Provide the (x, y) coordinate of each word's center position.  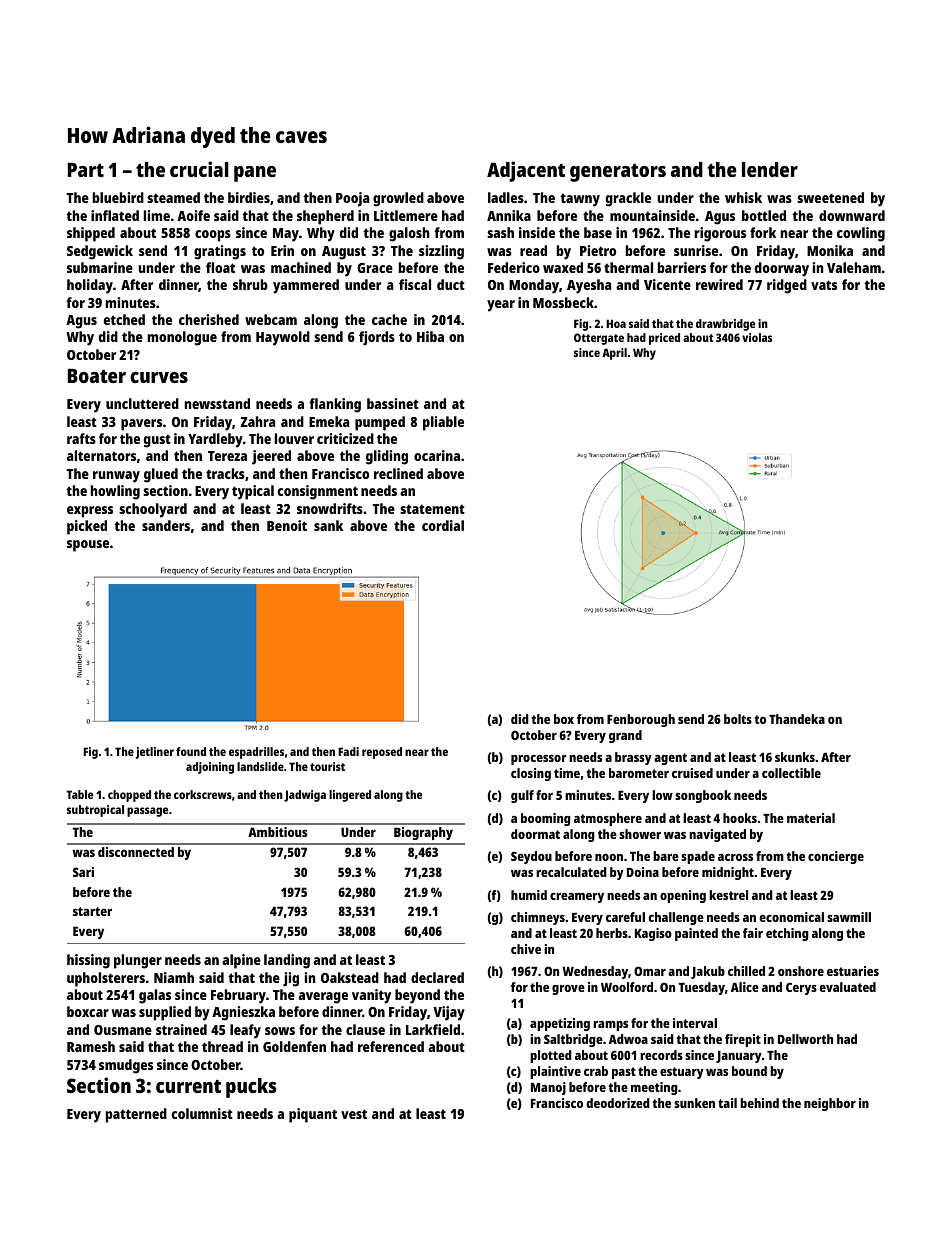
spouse (88, 546)
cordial (443, 525)
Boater (97, 376)
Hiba (430, 336)
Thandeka (797, 719)
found (191, 751)
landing (287, 961)
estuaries (853, 971)
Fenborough (641, 720)
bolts (738, 719)
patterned (136, 1115)
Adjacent (526, 171)
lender (770, 169)
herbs (612, 933)
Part (86, 170)
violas (757, 337)
